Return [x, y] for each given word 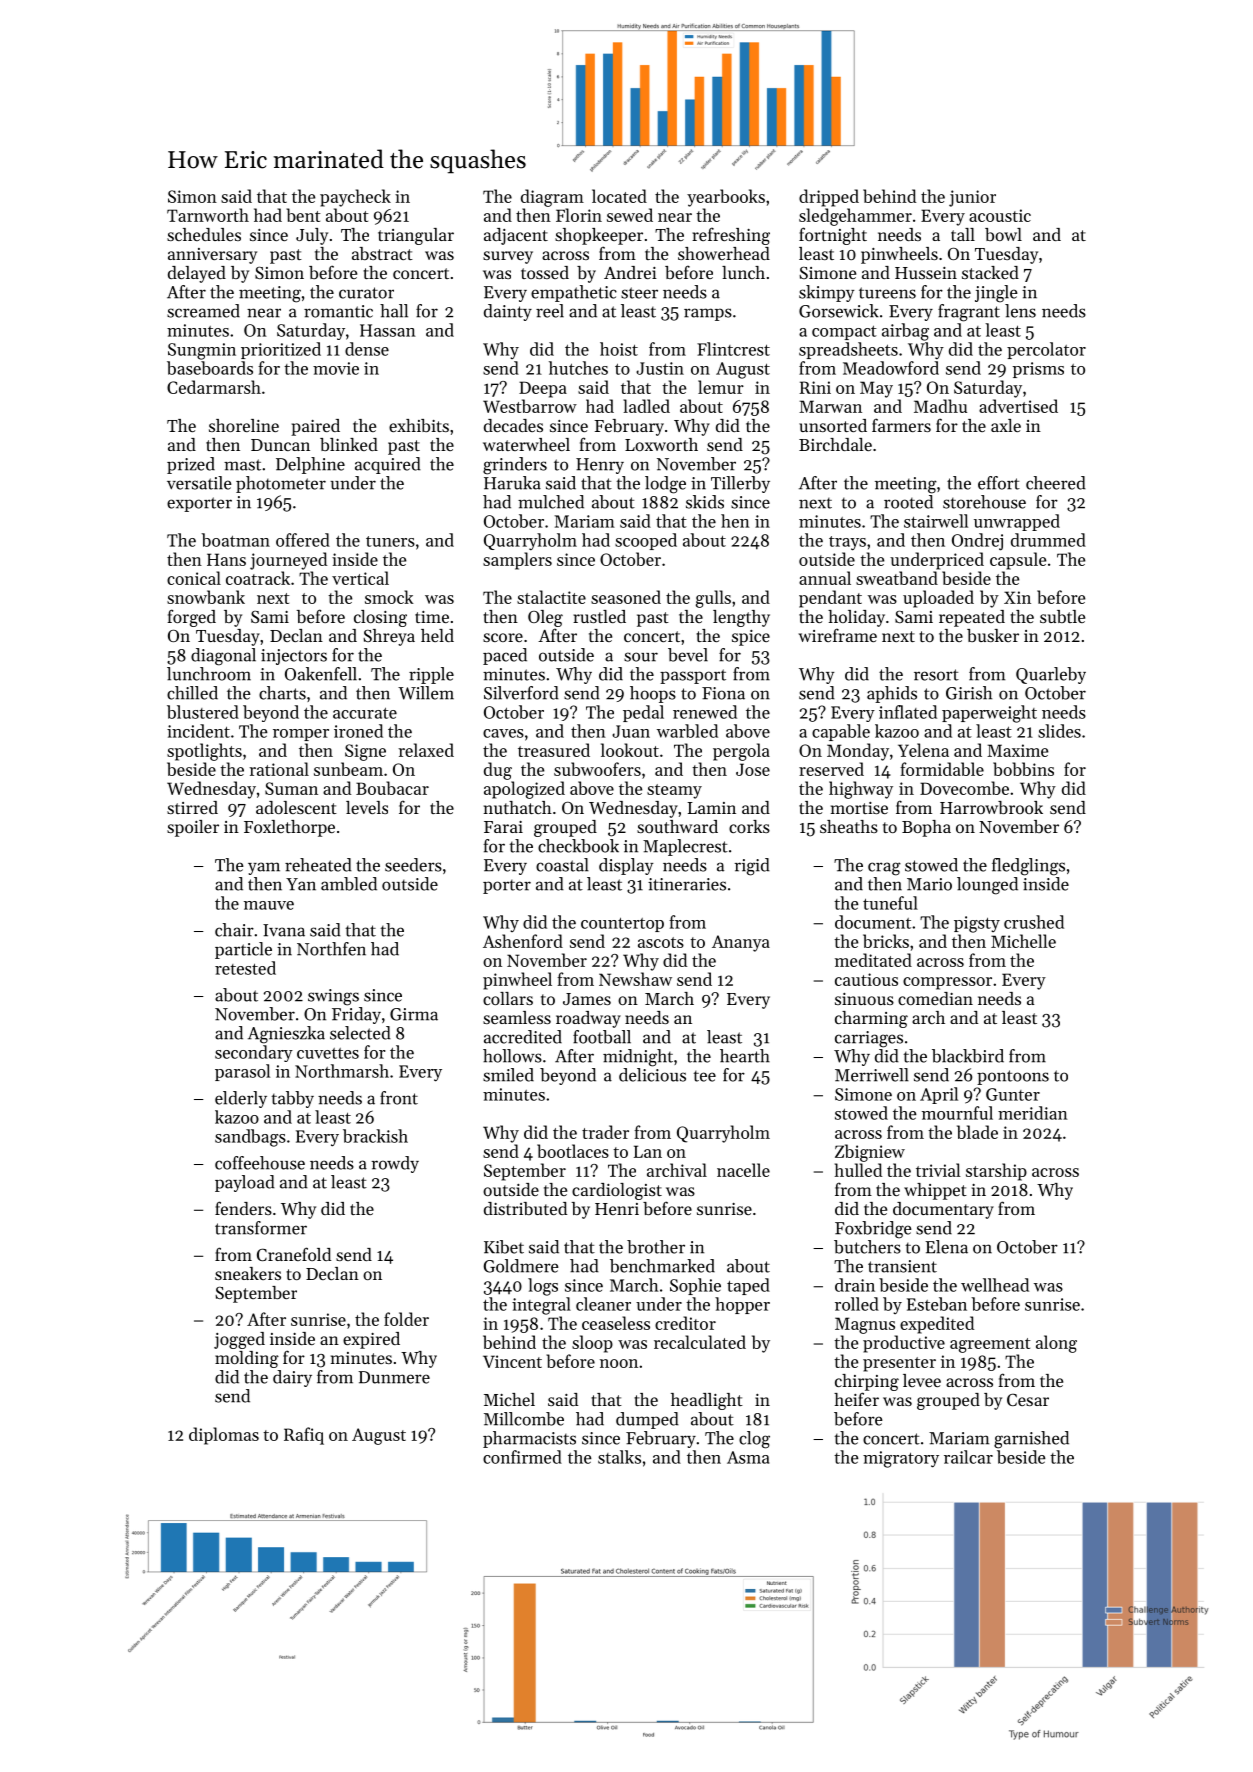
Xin [1017, 597]
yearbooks [726, 198]
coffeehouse [260, 1163]
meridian [1033, 1113]
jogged [239, 1340]
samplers [517, 561]
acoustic [1000, 215]
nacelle [743, 1170]
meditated [873, 960]
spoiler [193, 828]
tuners [390, 541]
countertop [622, 925]
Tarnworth [208, 215]
